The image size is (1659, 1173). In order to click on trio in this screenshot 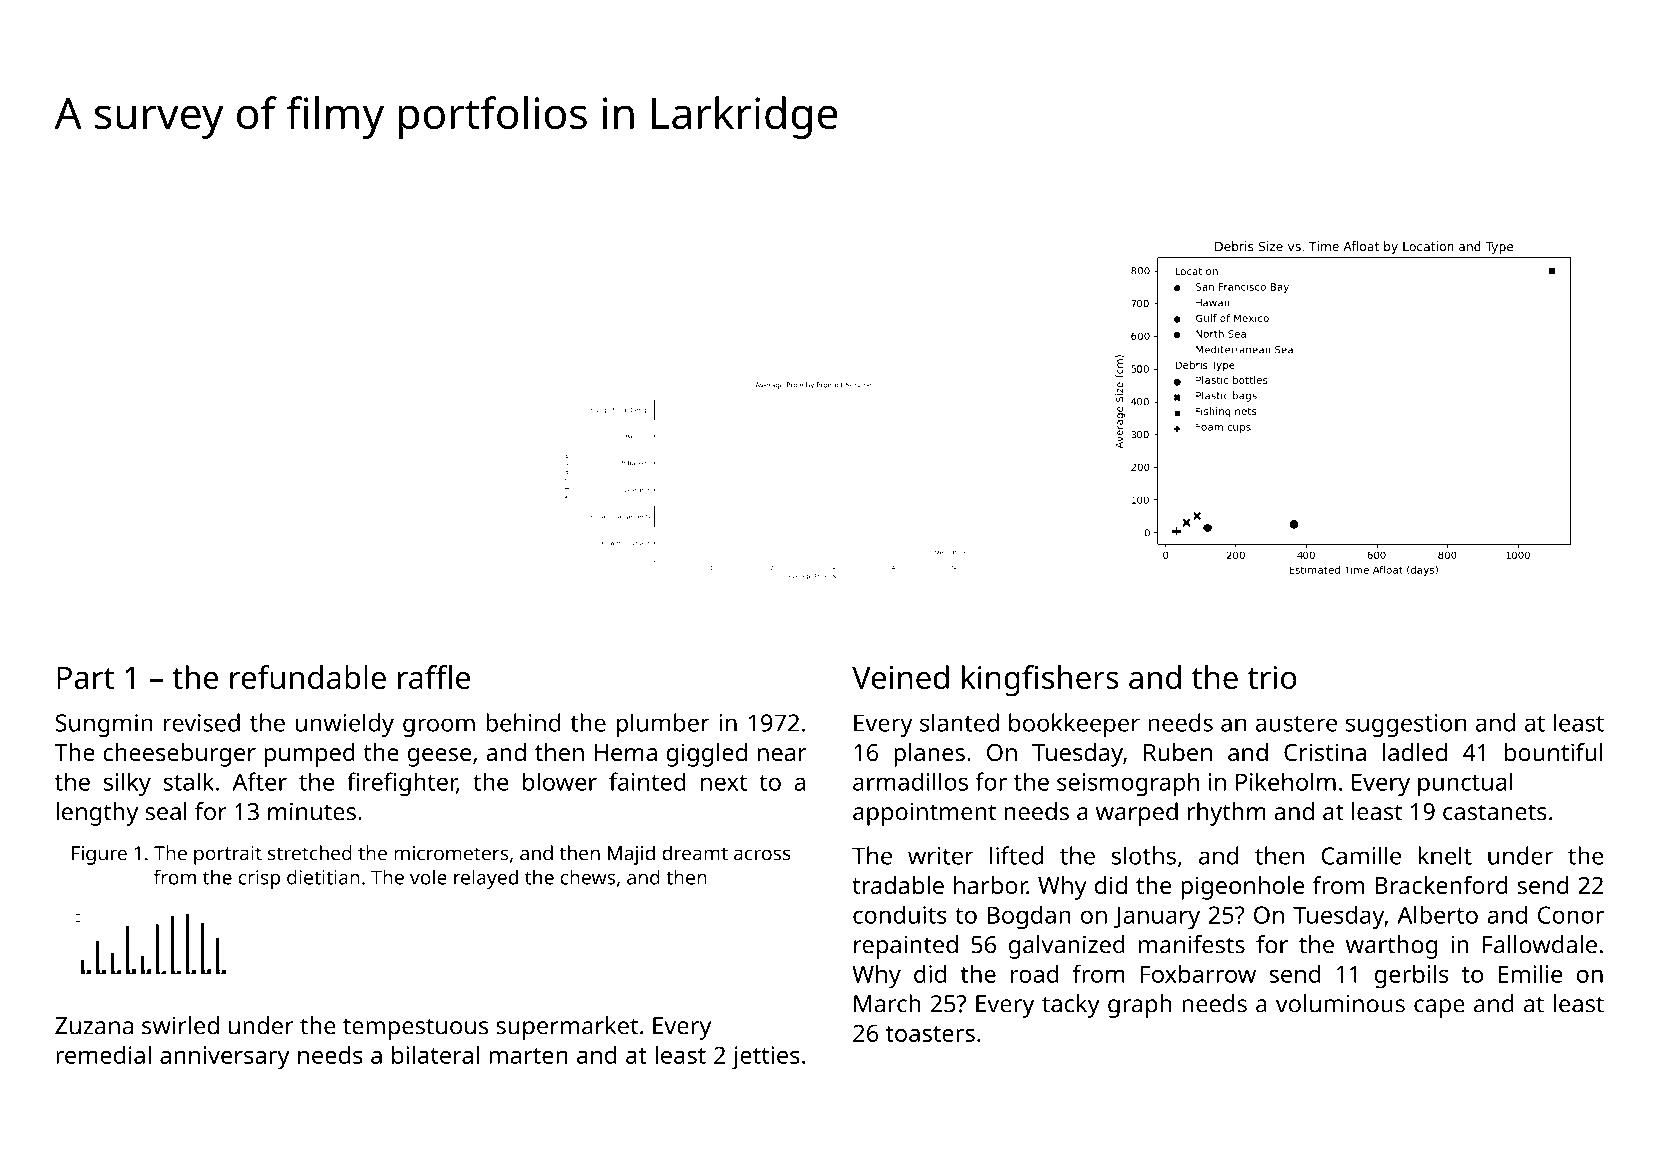, I will do `click(1272, 677)`.
